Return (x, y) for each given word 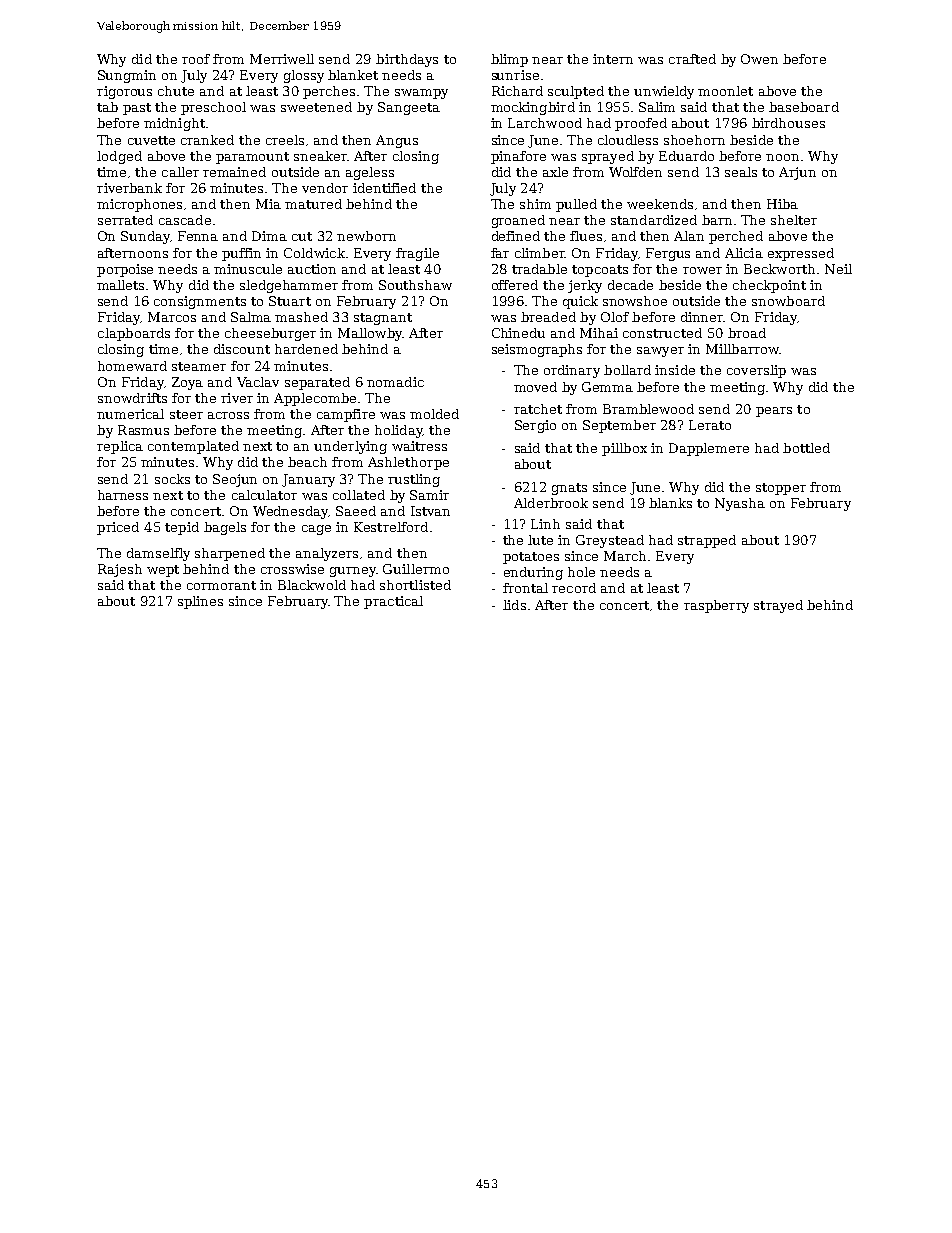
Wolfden (635, 172)
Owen (759, 59)
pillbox (624, 449)
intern (613, 59)
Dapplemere (709, 449)
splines (200, 602)
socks (172, 479)
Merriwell (282, 59)
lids (514, 605)
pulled (576, 205)
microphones (139, 205)
